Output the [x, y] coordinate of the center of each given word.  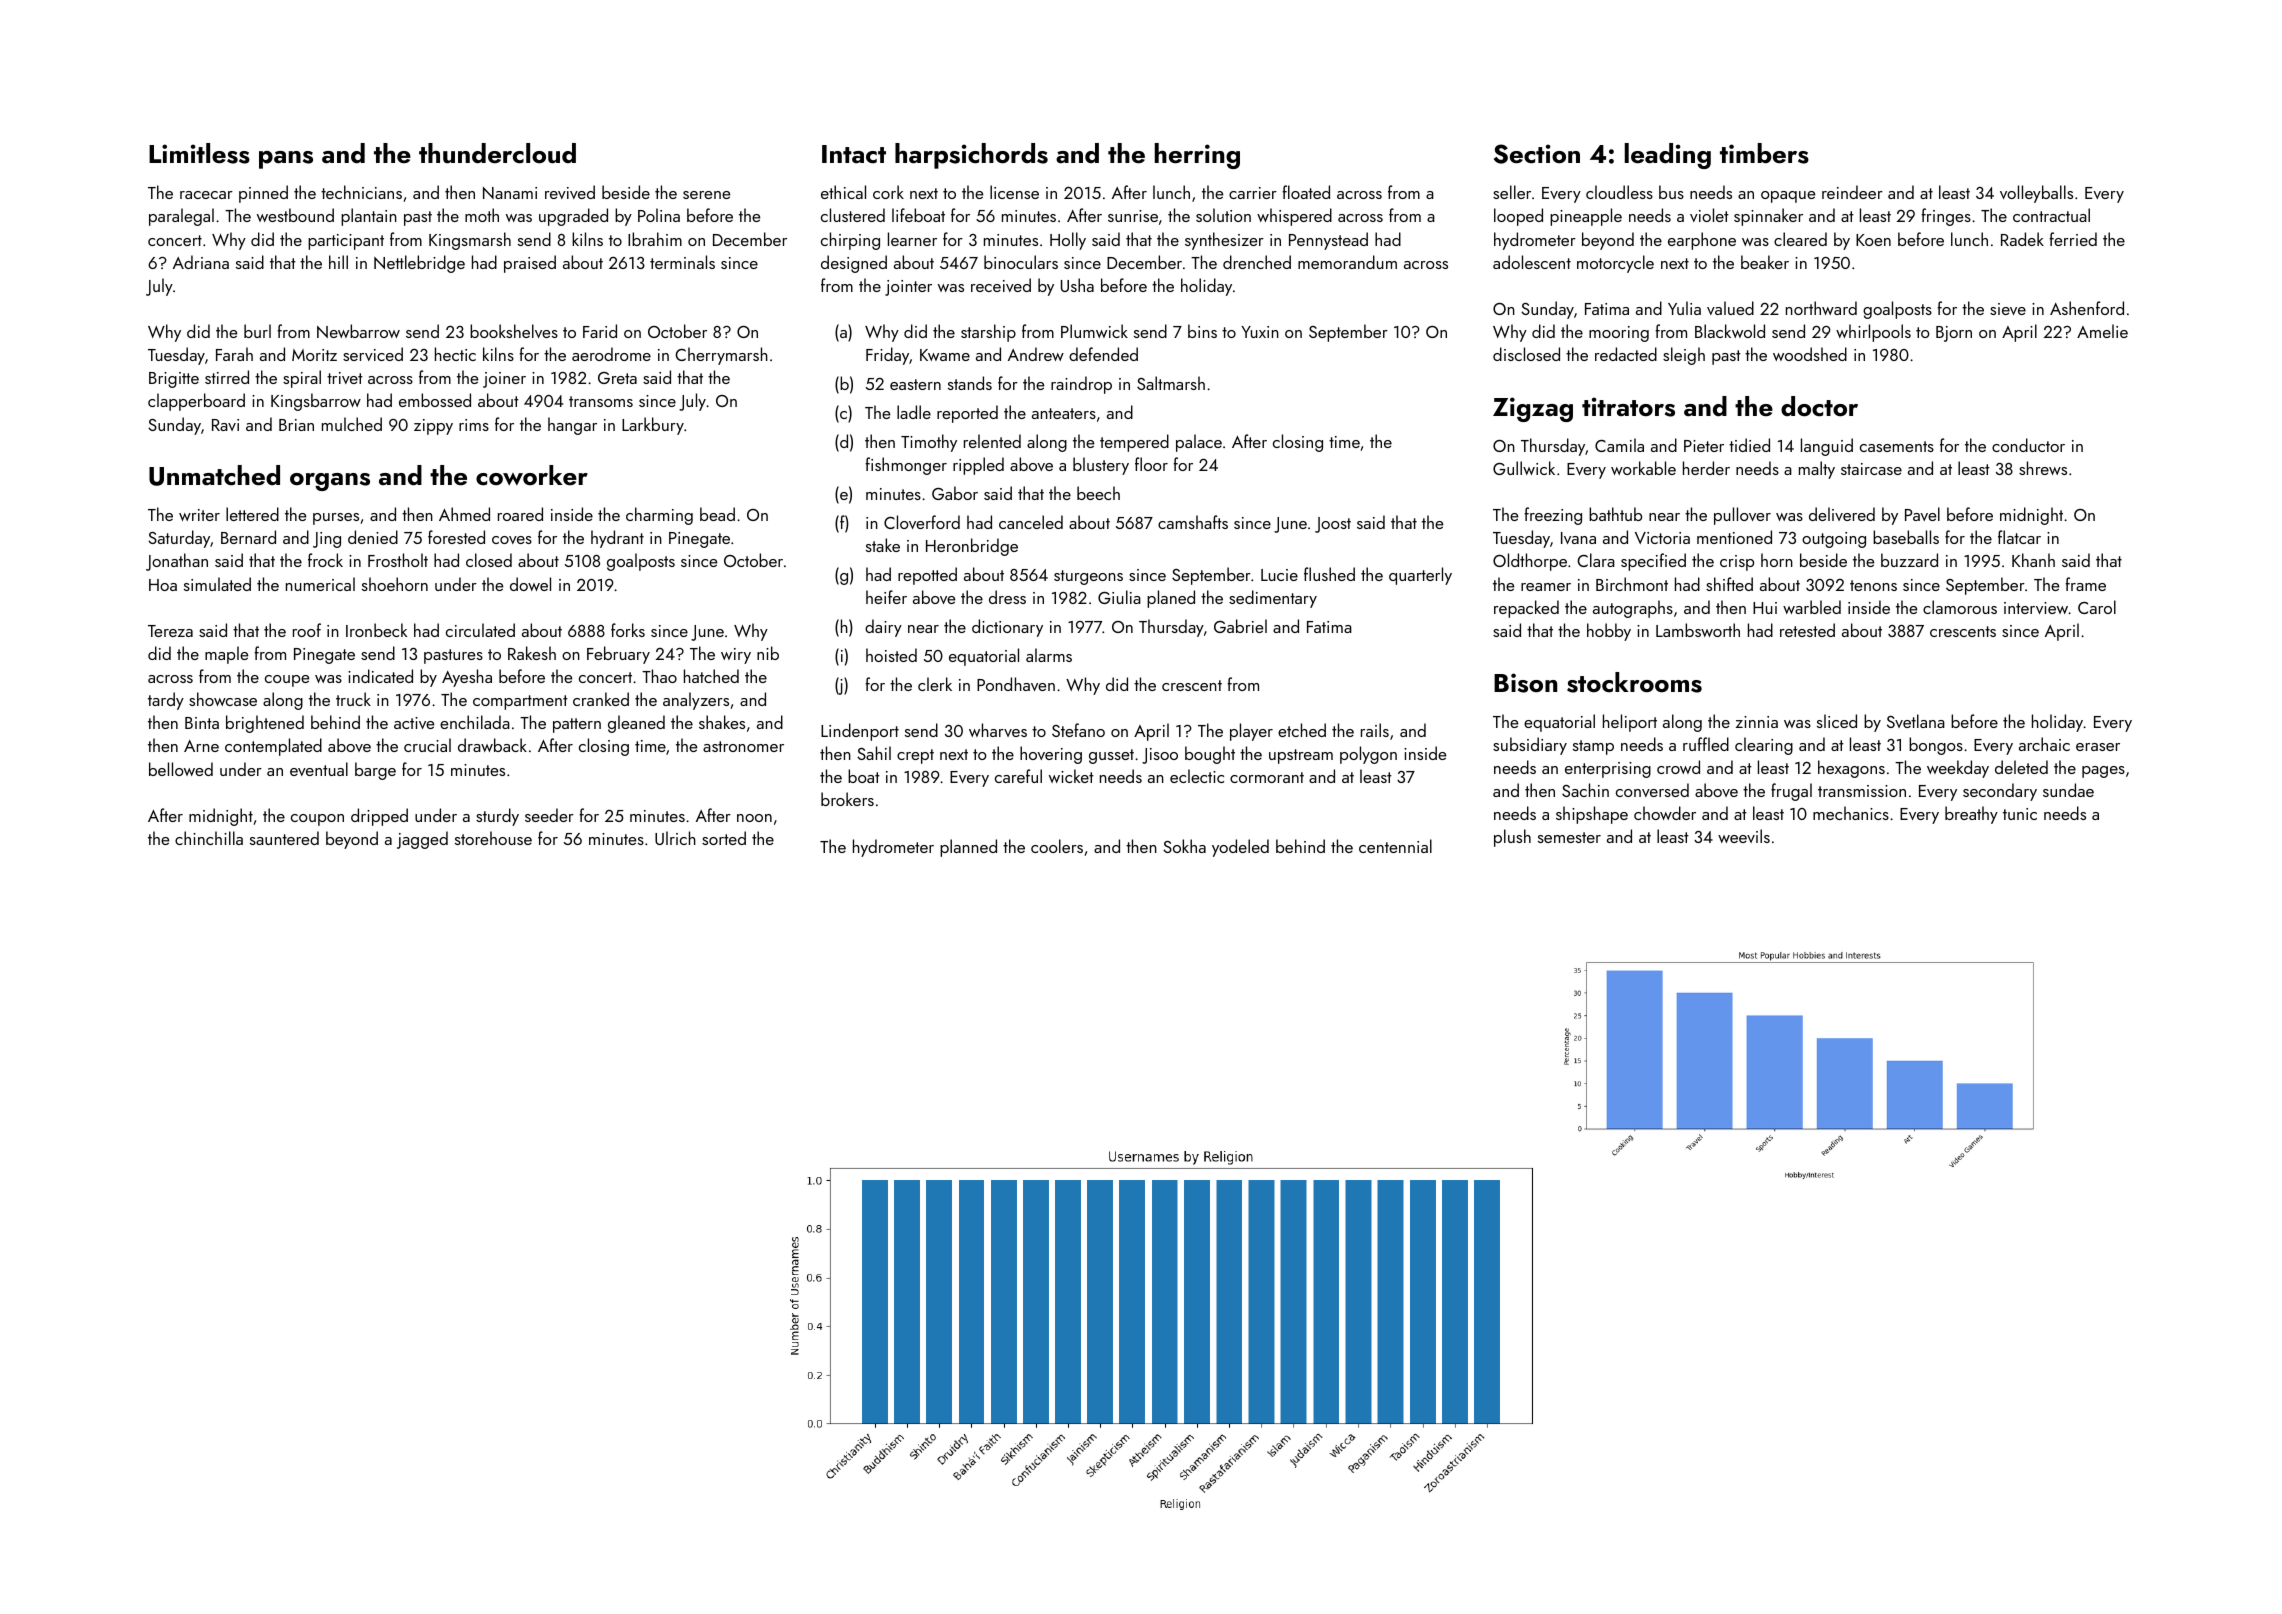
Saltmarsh [1171, 383]
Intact [854, 154]
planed [1171, 599]
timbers [1764, 153]
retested [1807, 630]
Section [1537, 154]
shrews [2043, 468]
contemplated [273, 747]
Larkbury [653, 426]
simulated [217, 584]
